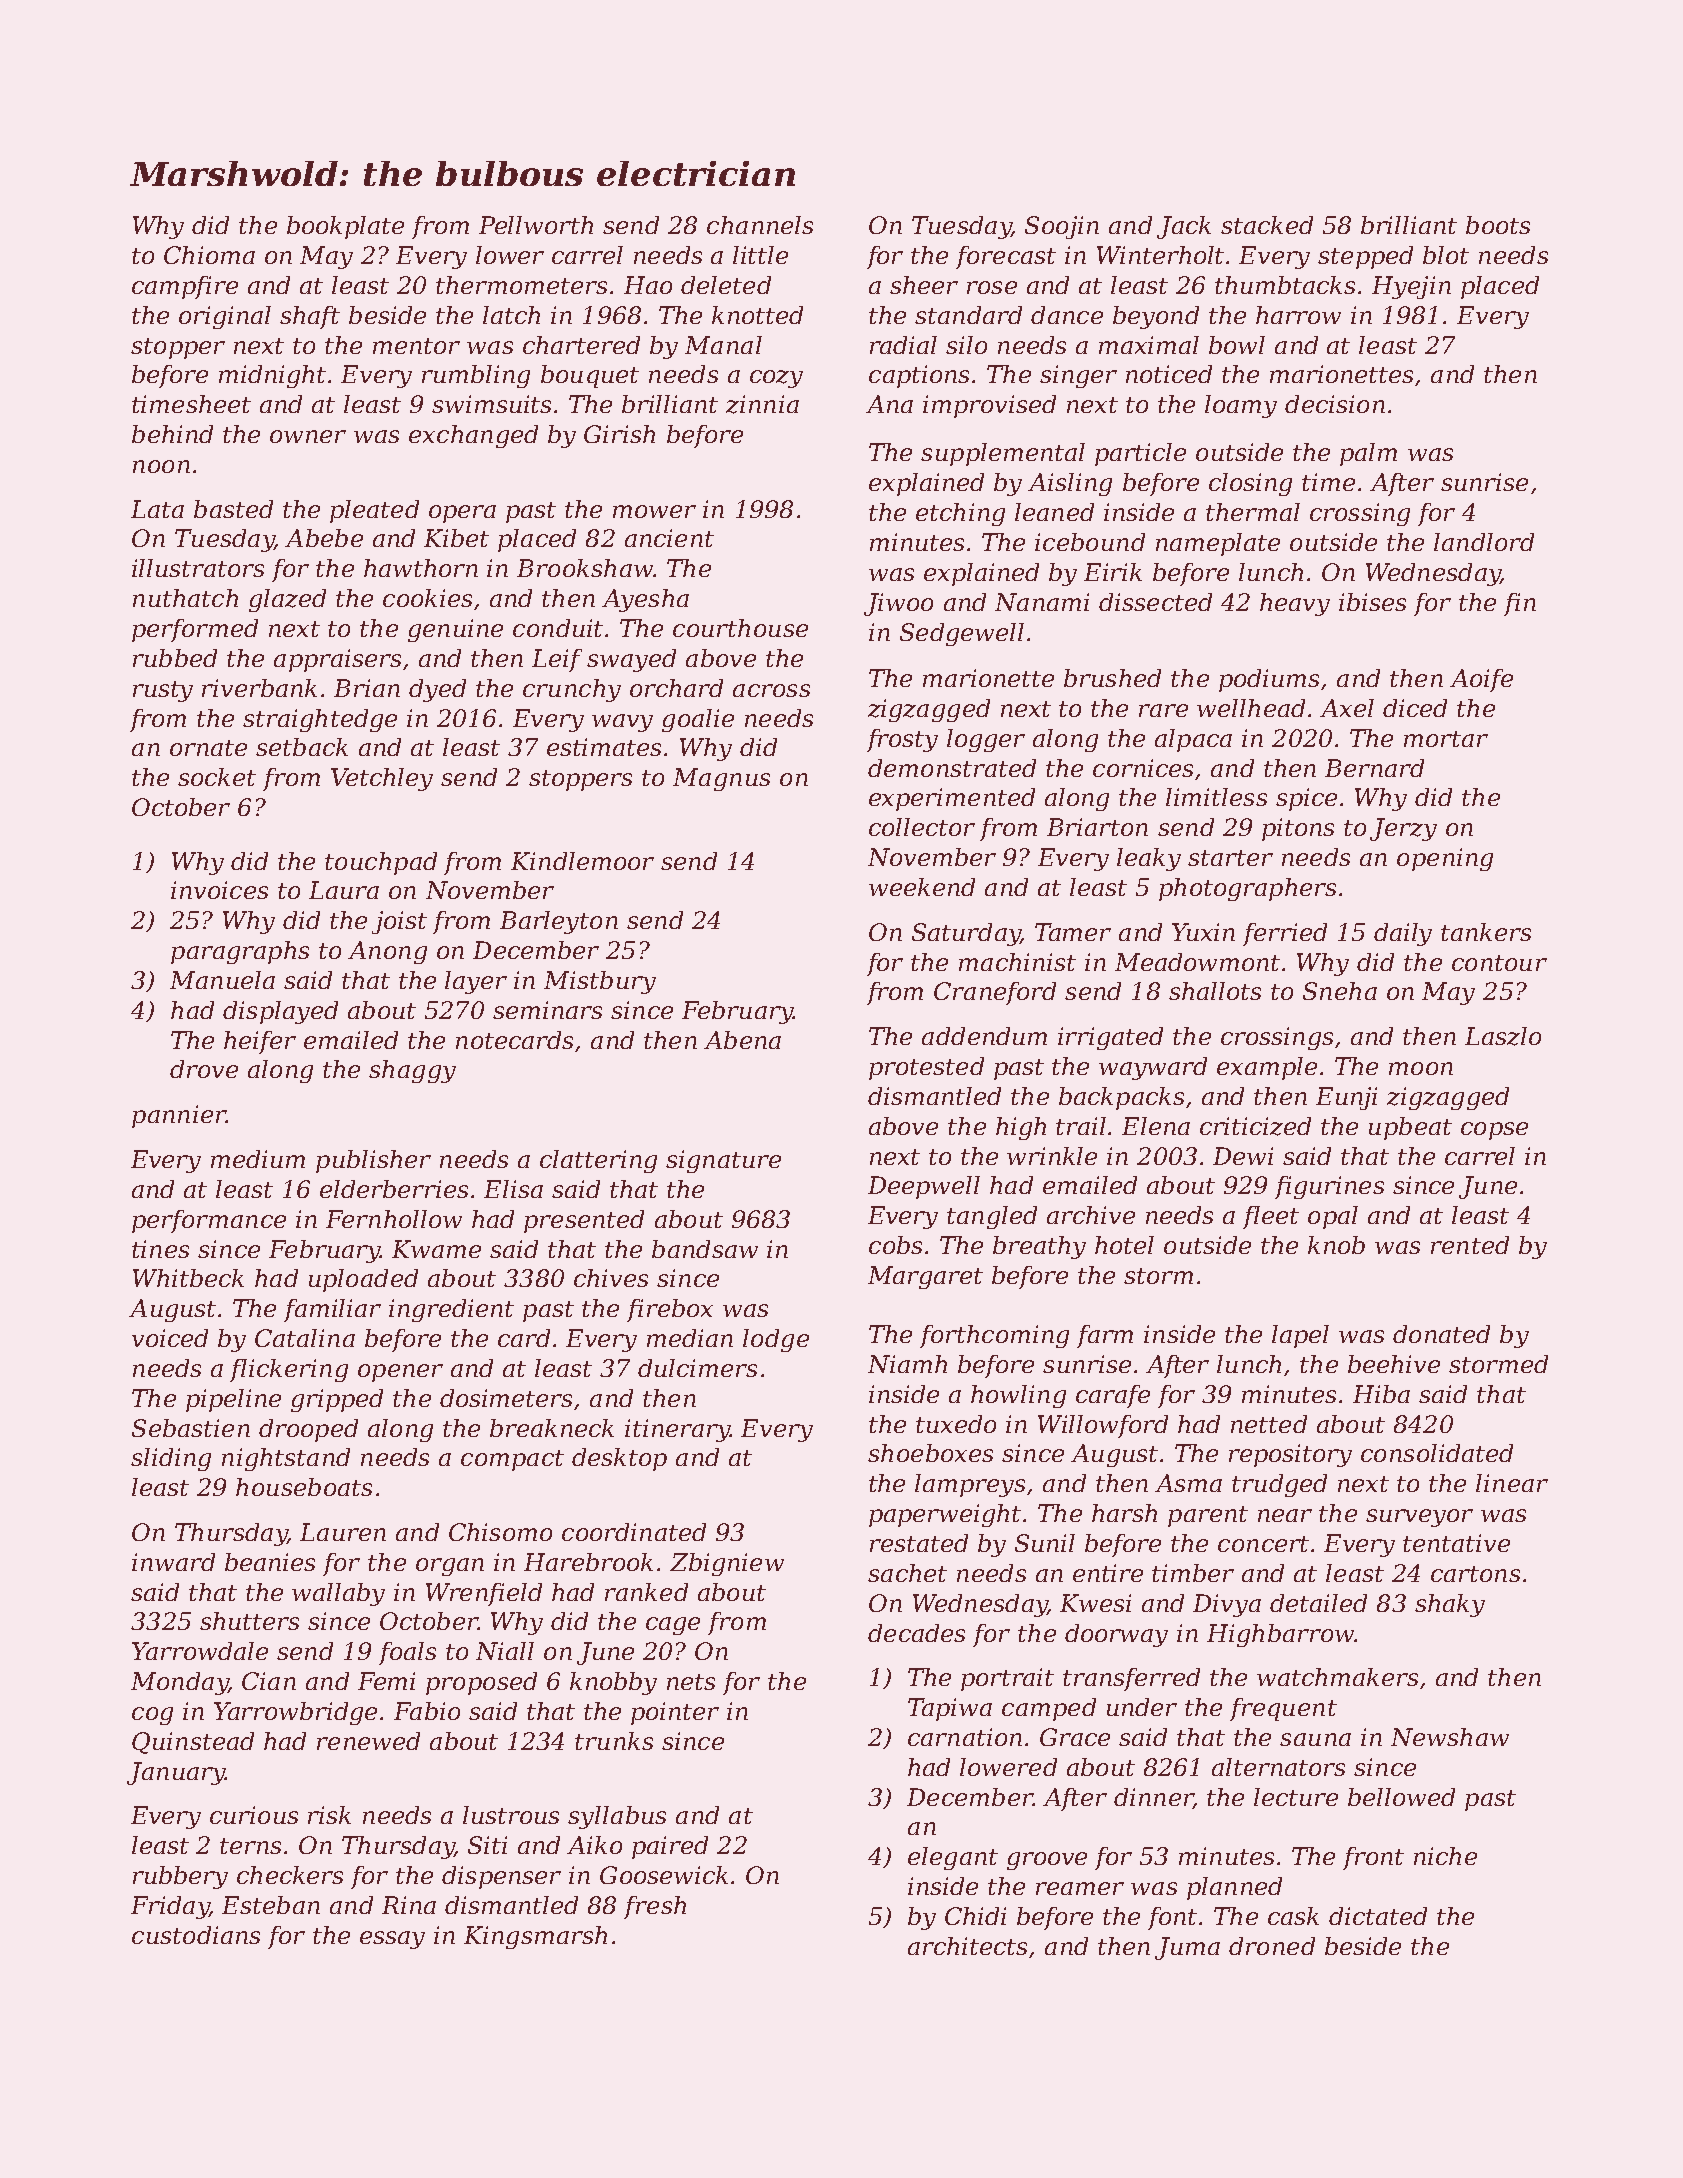 The height and width of the image is (2178, 1683). I want to click on shaggy, so click(412, 1071).
